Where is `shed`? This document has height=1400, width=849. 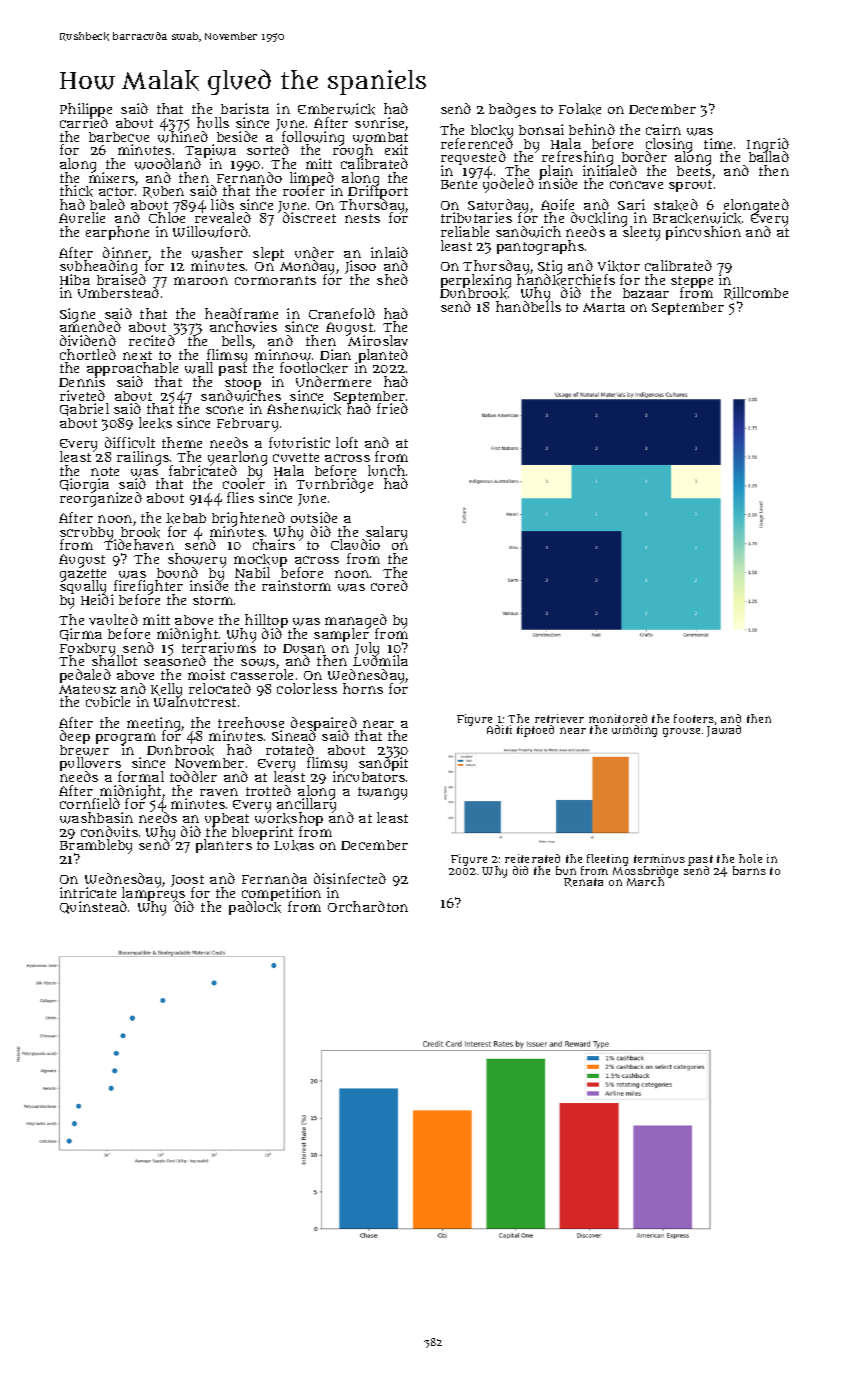 shed is located at coordinates (392, 279).
